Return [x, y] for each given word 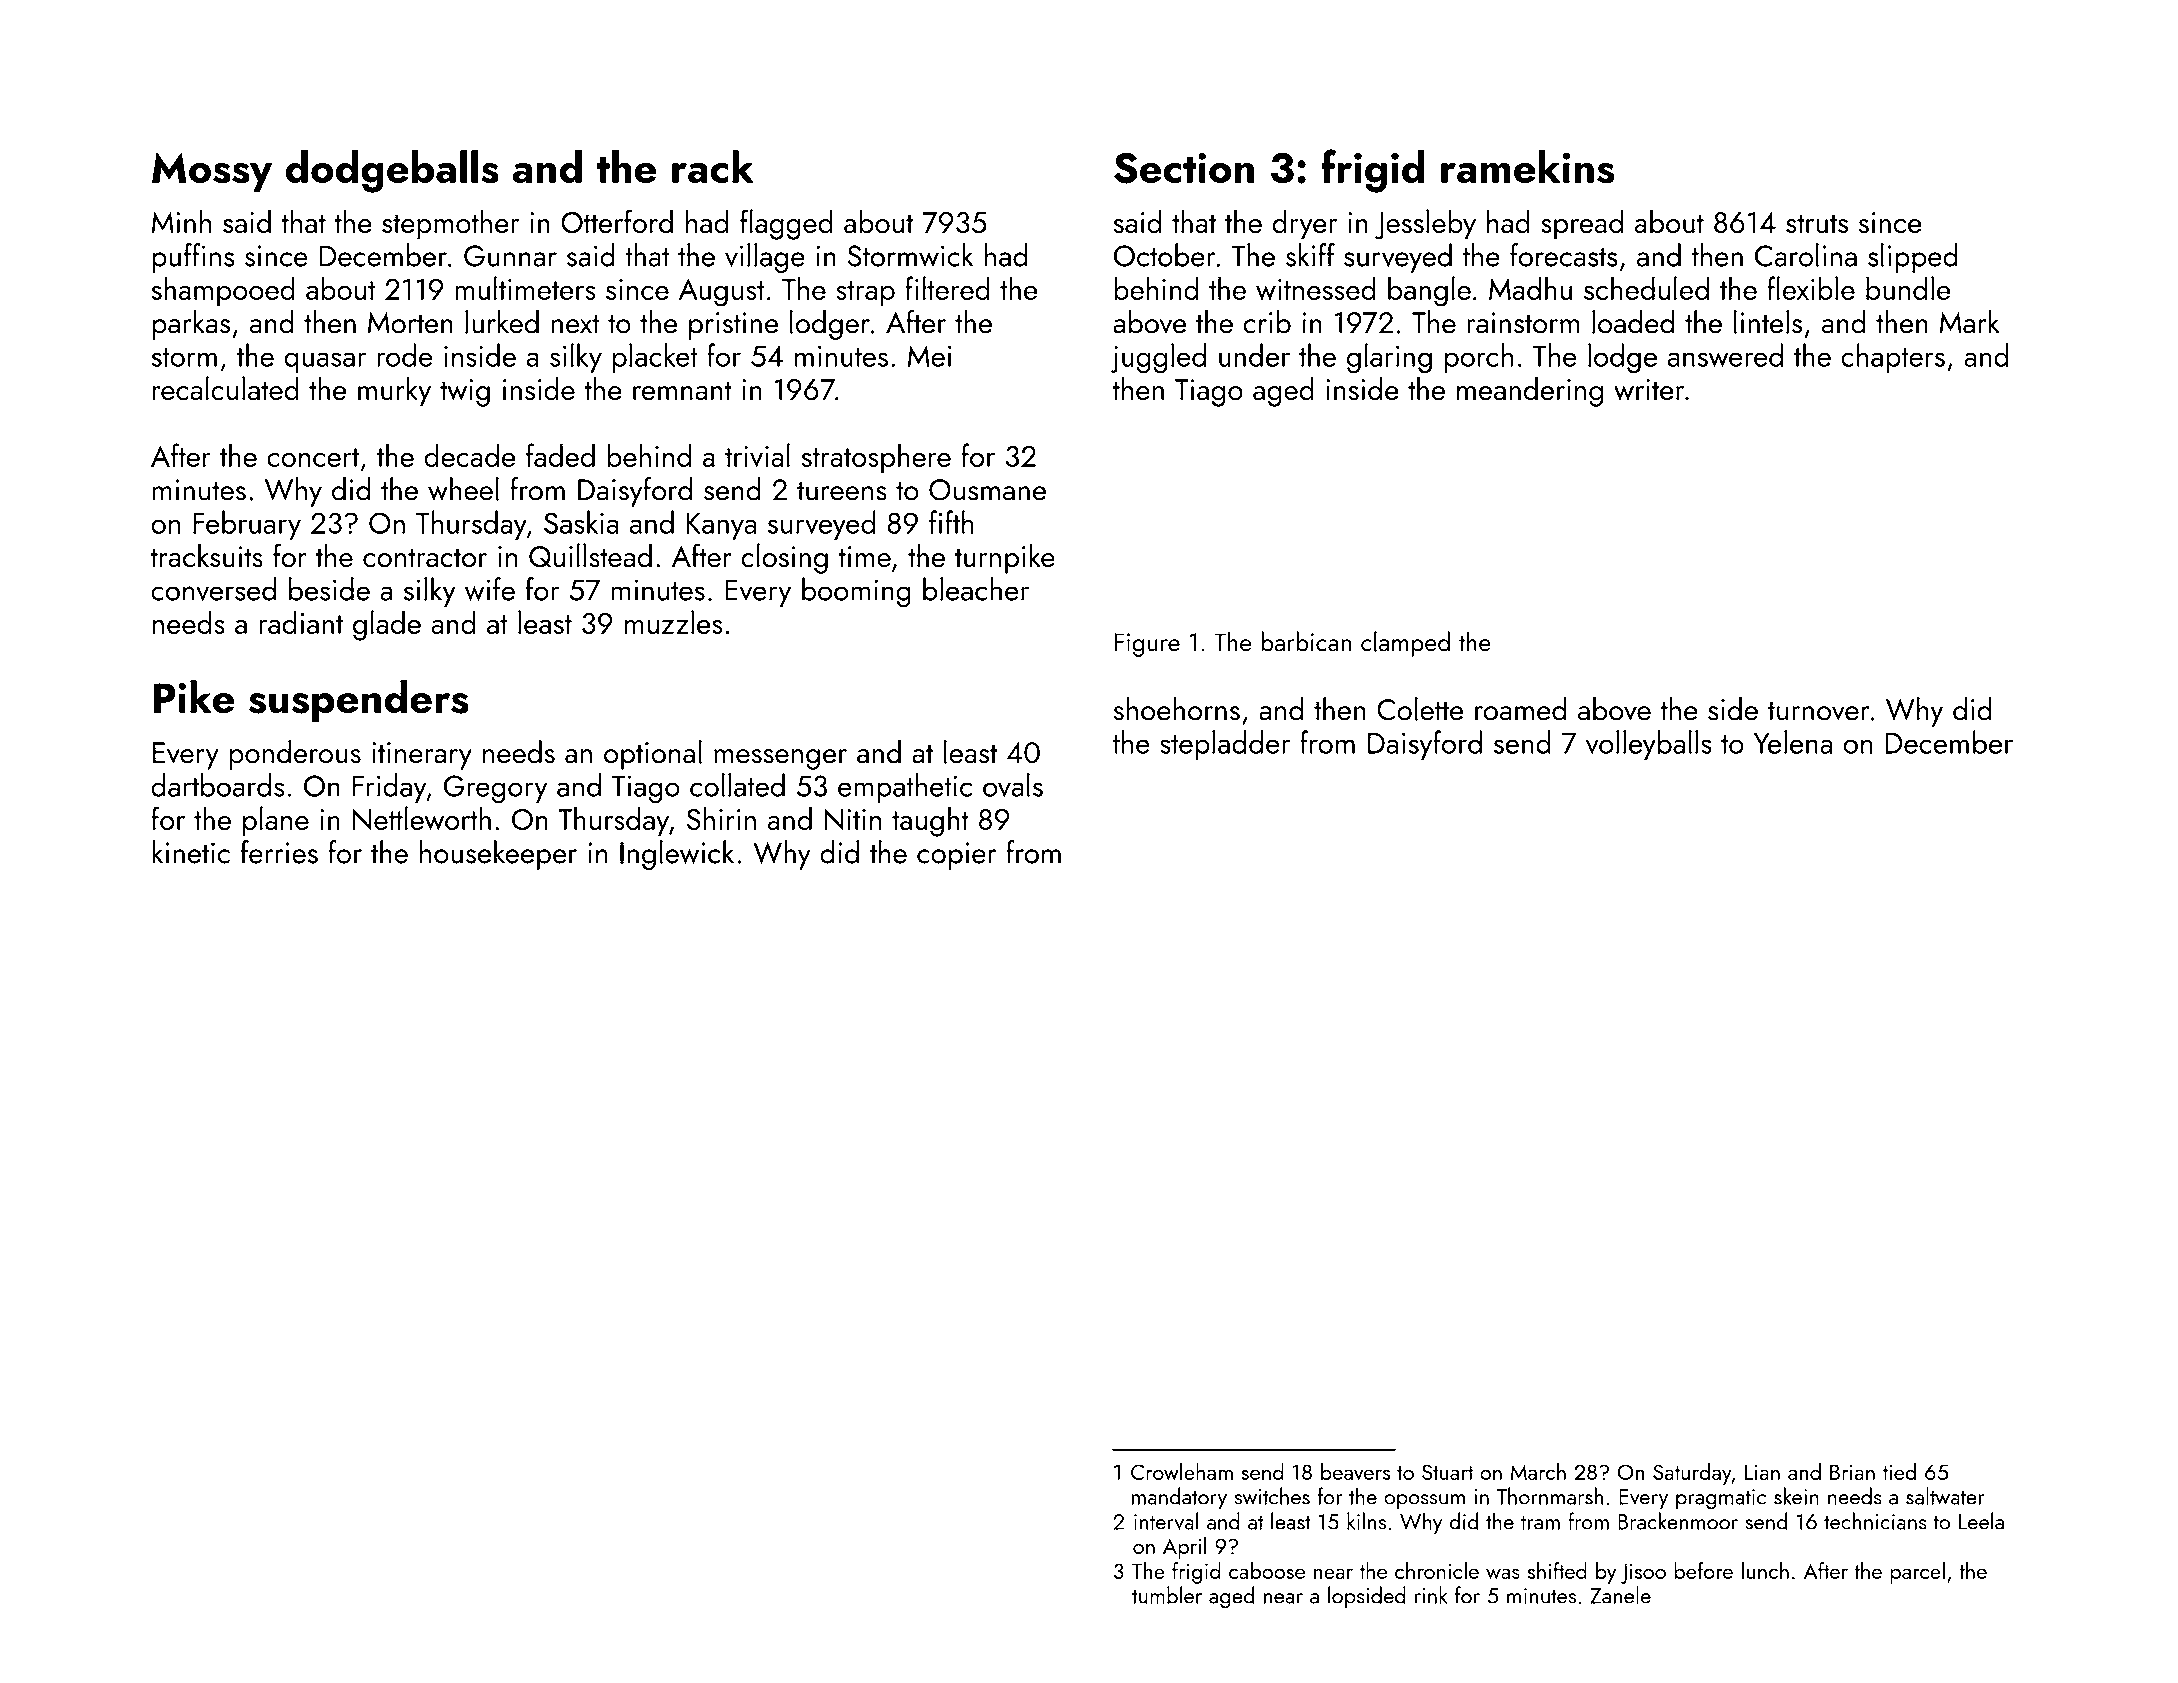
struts [1817, 223]
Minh [181, 221]
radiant [301, 622]
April [1185, 1548]
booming [856, 592]
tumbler [1167, 1595]
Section [1184, 168]
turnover [1819, 711]
